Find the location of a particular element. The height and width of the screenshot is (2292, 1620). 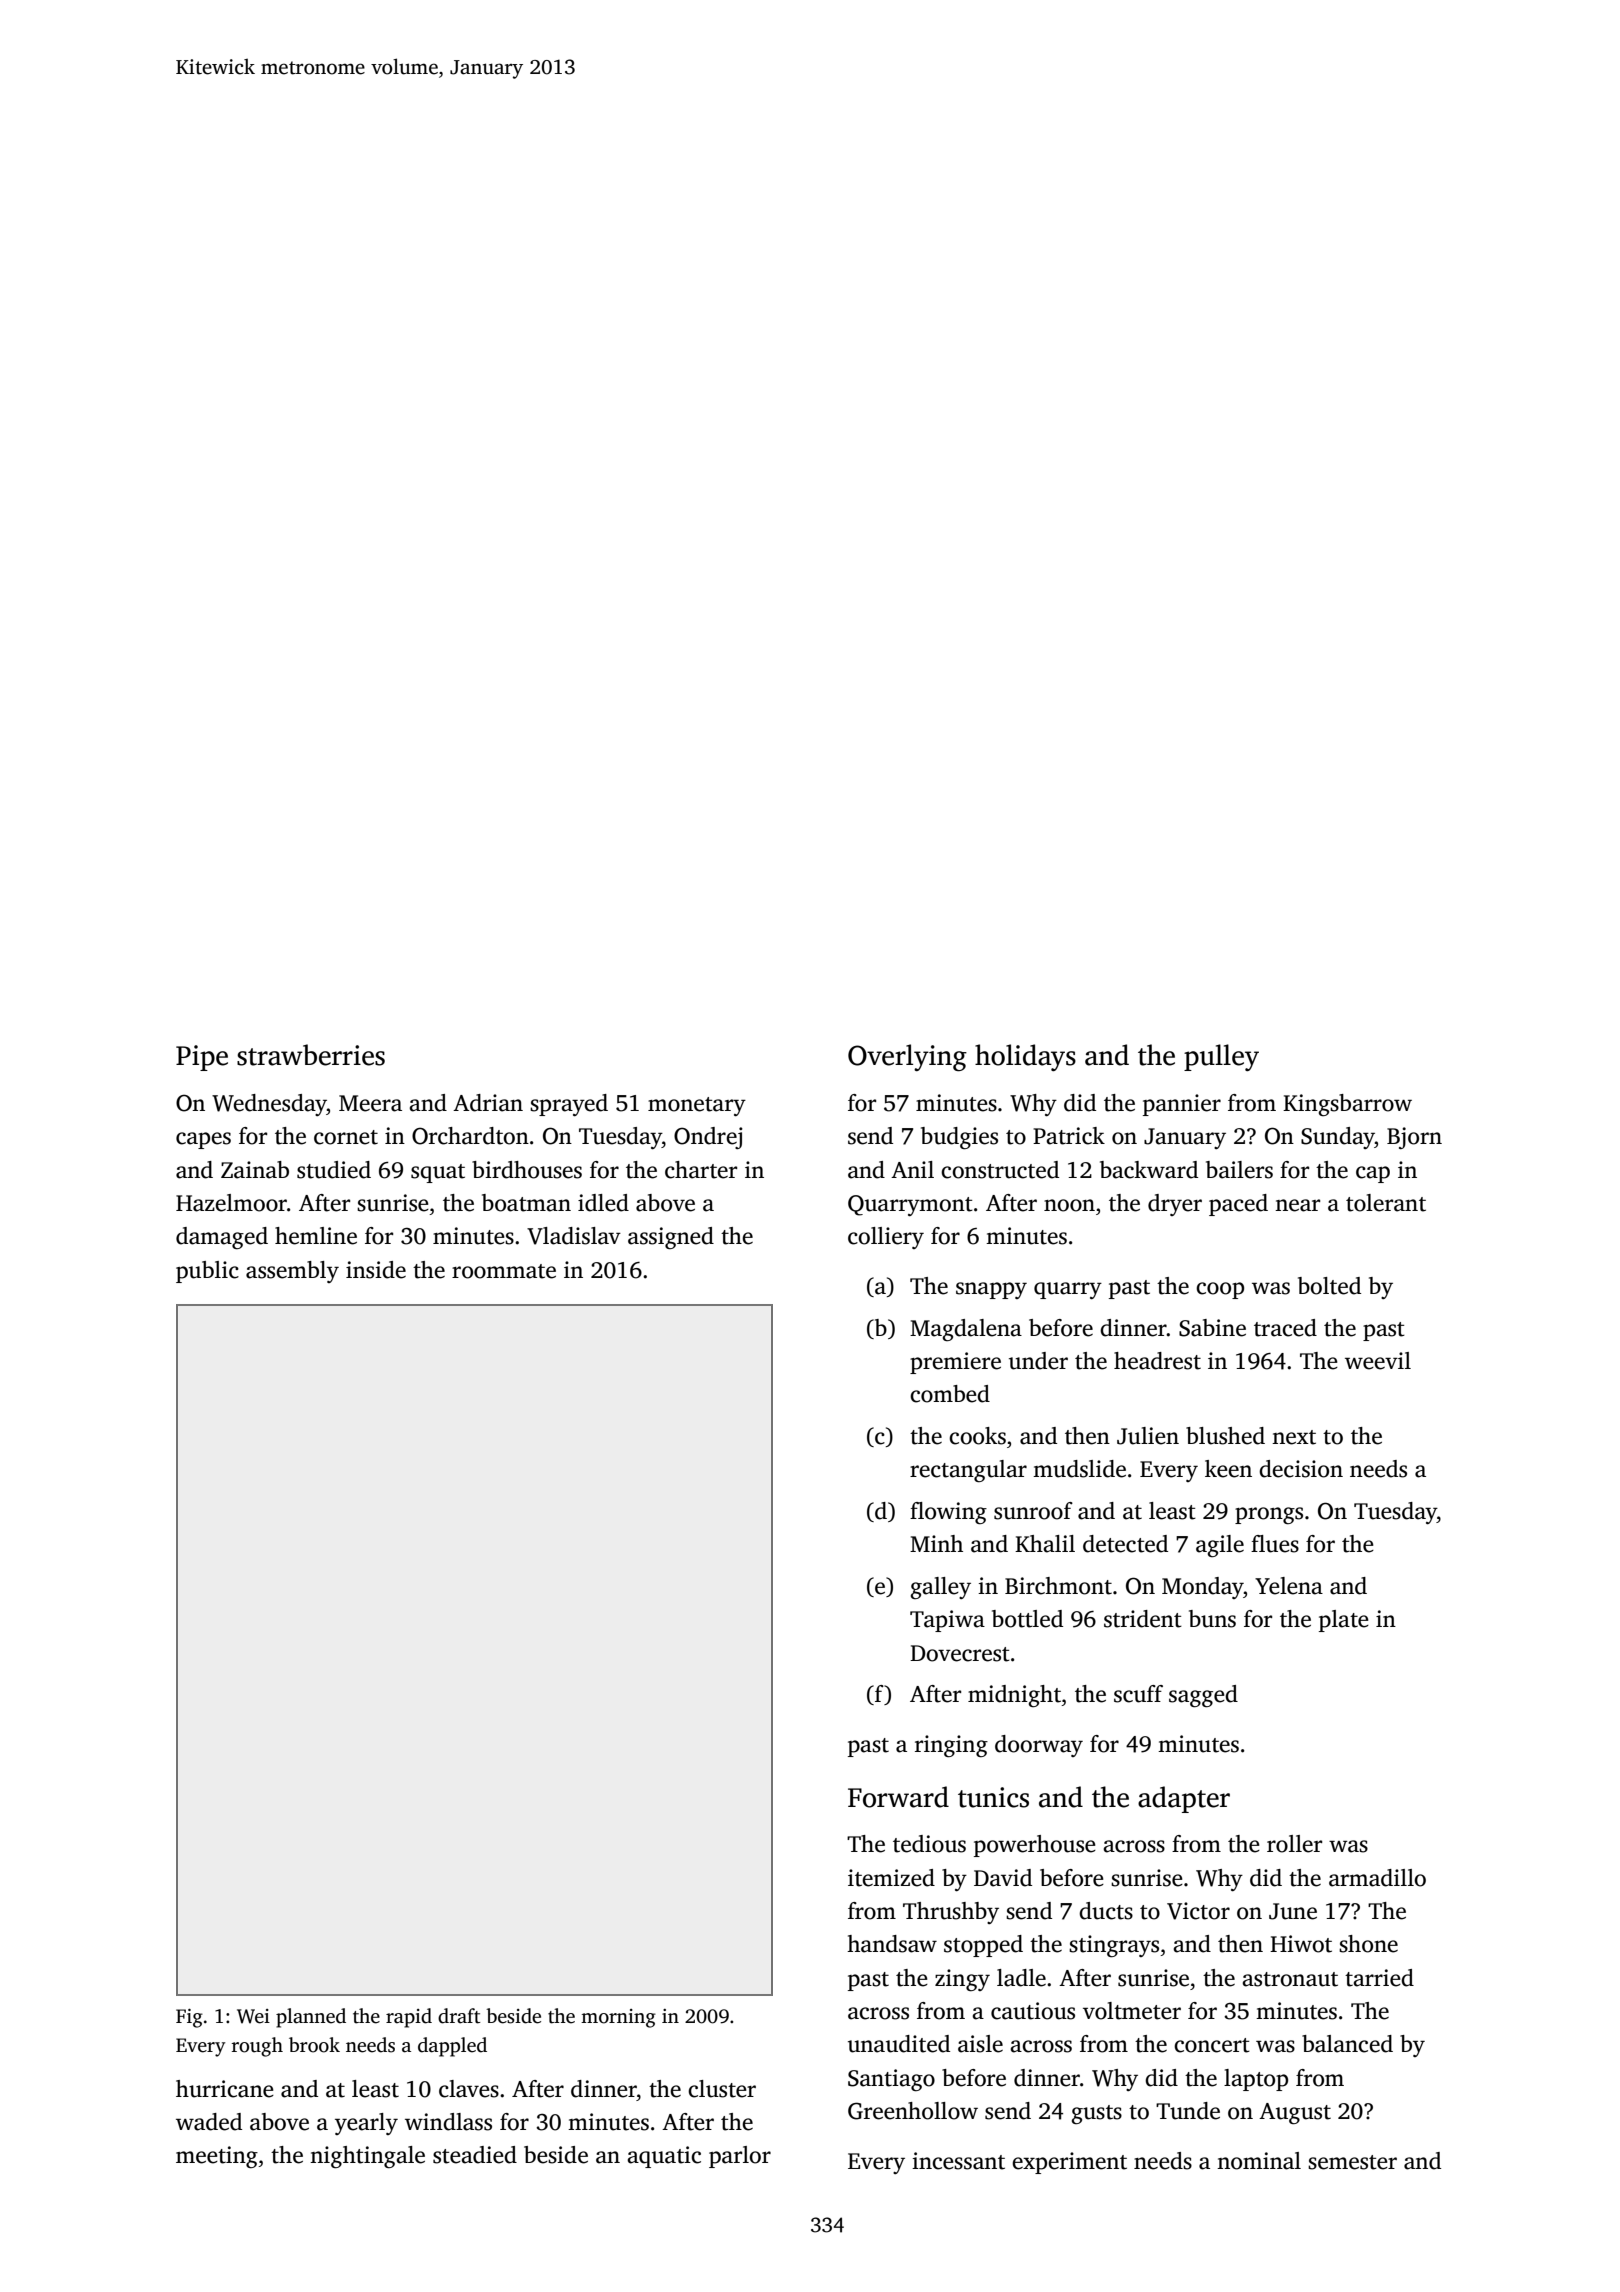

Tapiwa is located at coordinates (947, 1621).
